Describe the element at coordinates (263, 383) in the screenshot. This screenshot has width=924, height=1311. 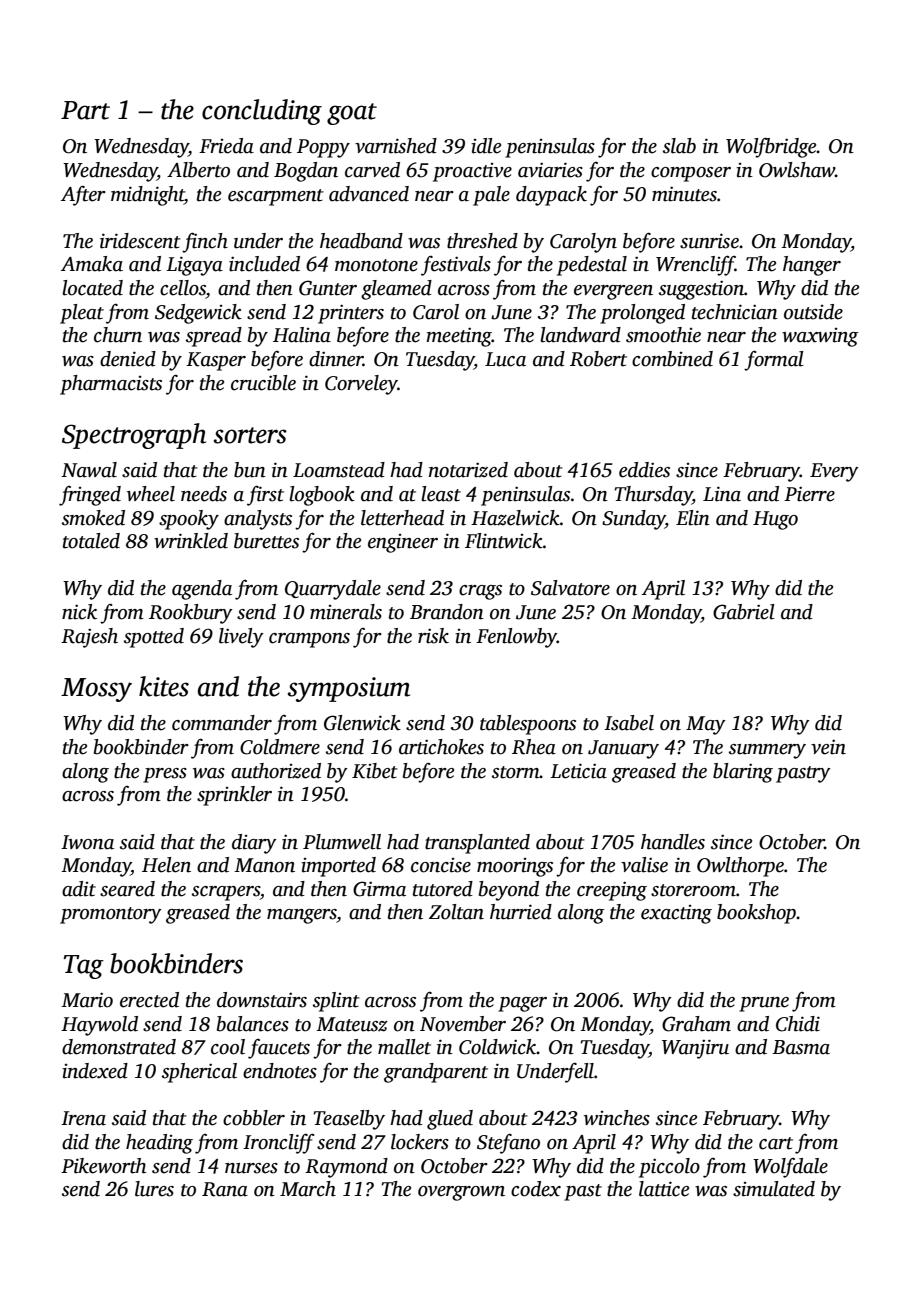
I see `crucible` at that location.
